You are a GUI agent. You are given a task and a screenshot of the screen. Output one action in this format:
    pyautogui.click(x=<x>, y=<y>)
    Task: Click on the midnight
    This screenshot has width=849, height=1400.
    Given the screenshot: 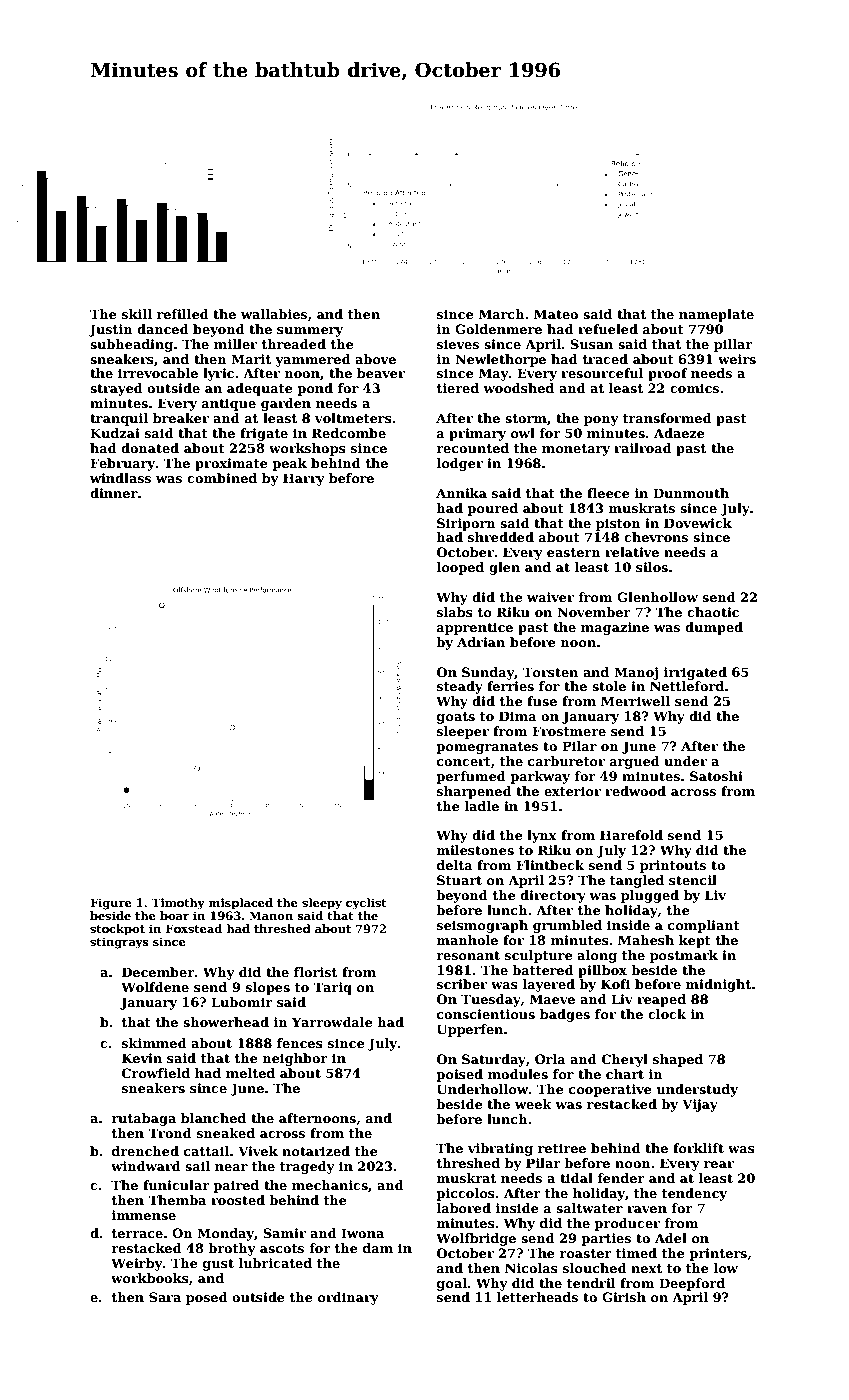 What is the action you would take?
    pyautogui.click(x=718, y=985)
